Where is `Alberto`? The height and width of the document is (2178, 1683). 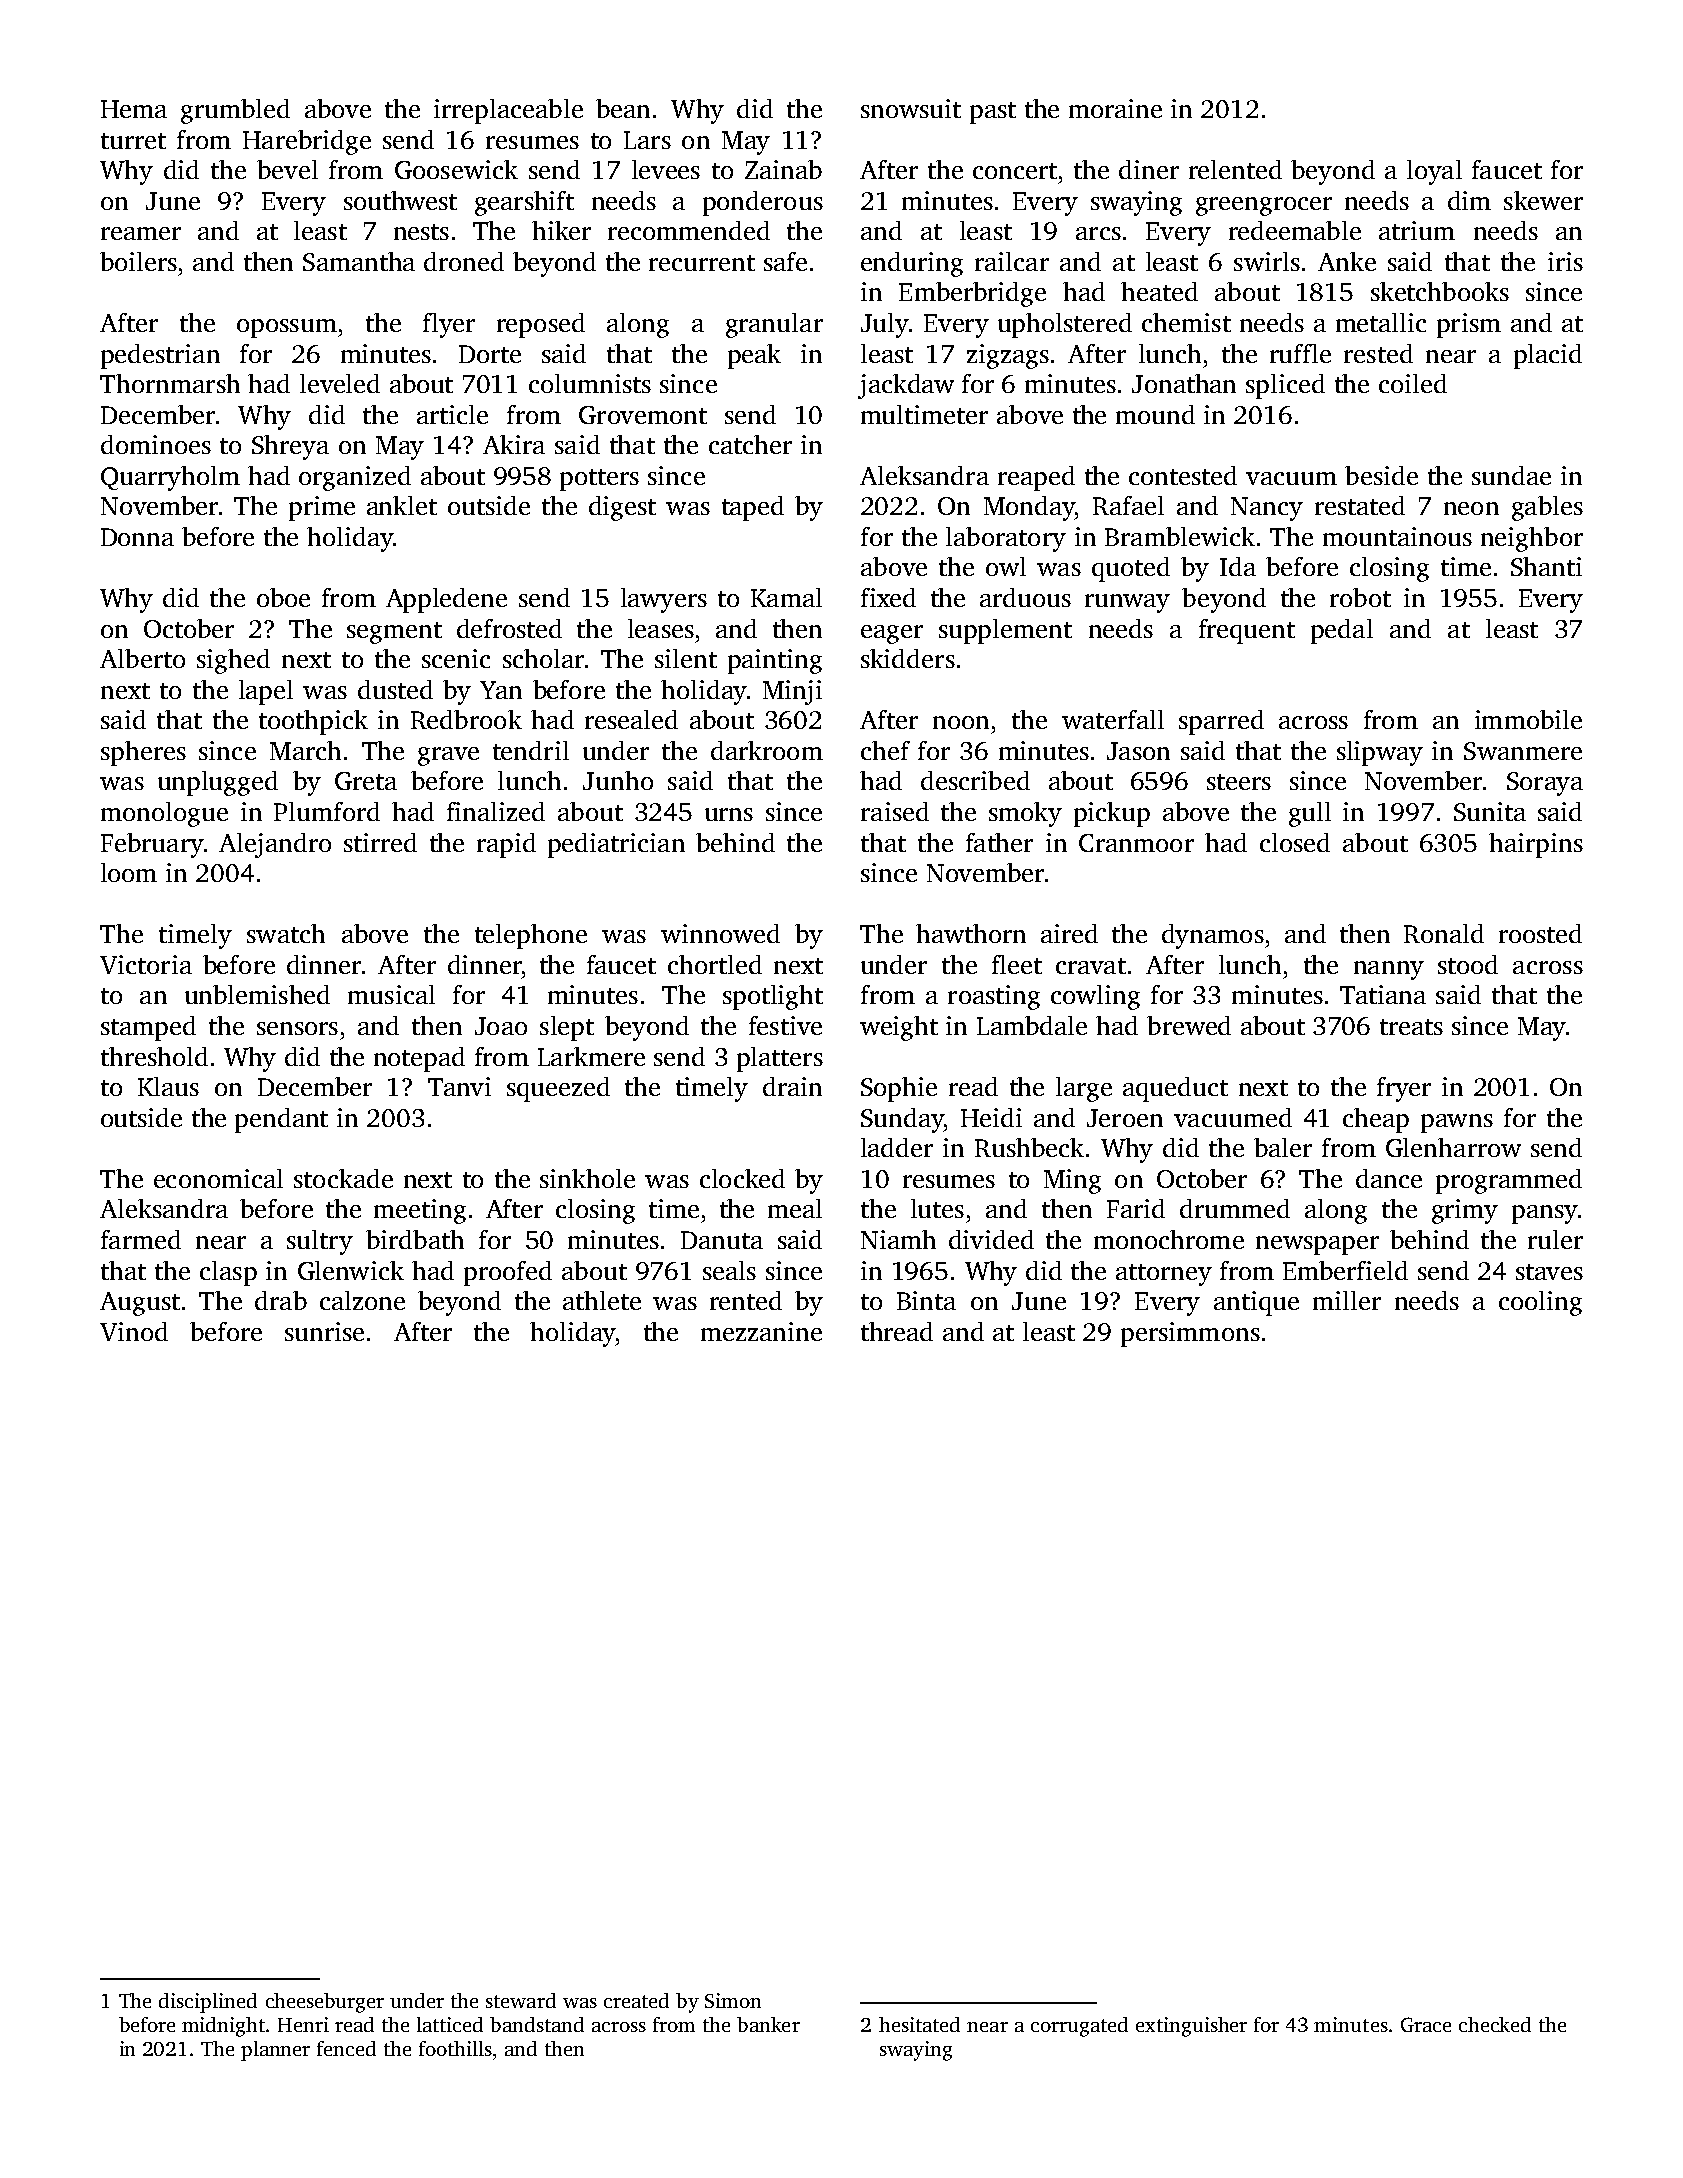 Alberto is located at coordinates (142, 658).
